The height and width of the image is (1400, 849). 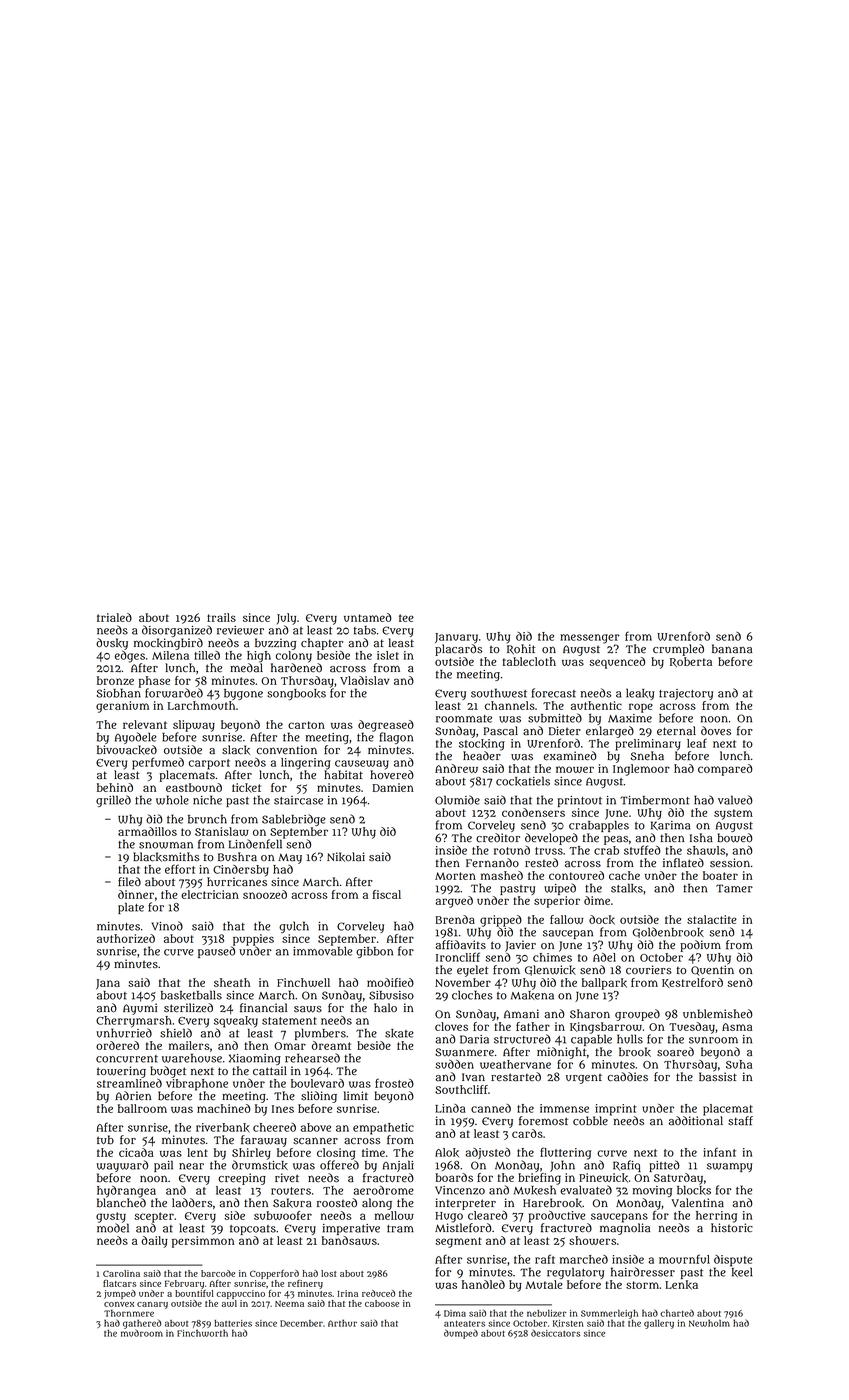 What do you see at coordinates (565, 731) in the image?
I see `Dieter` at bounding box center [565, 731].
